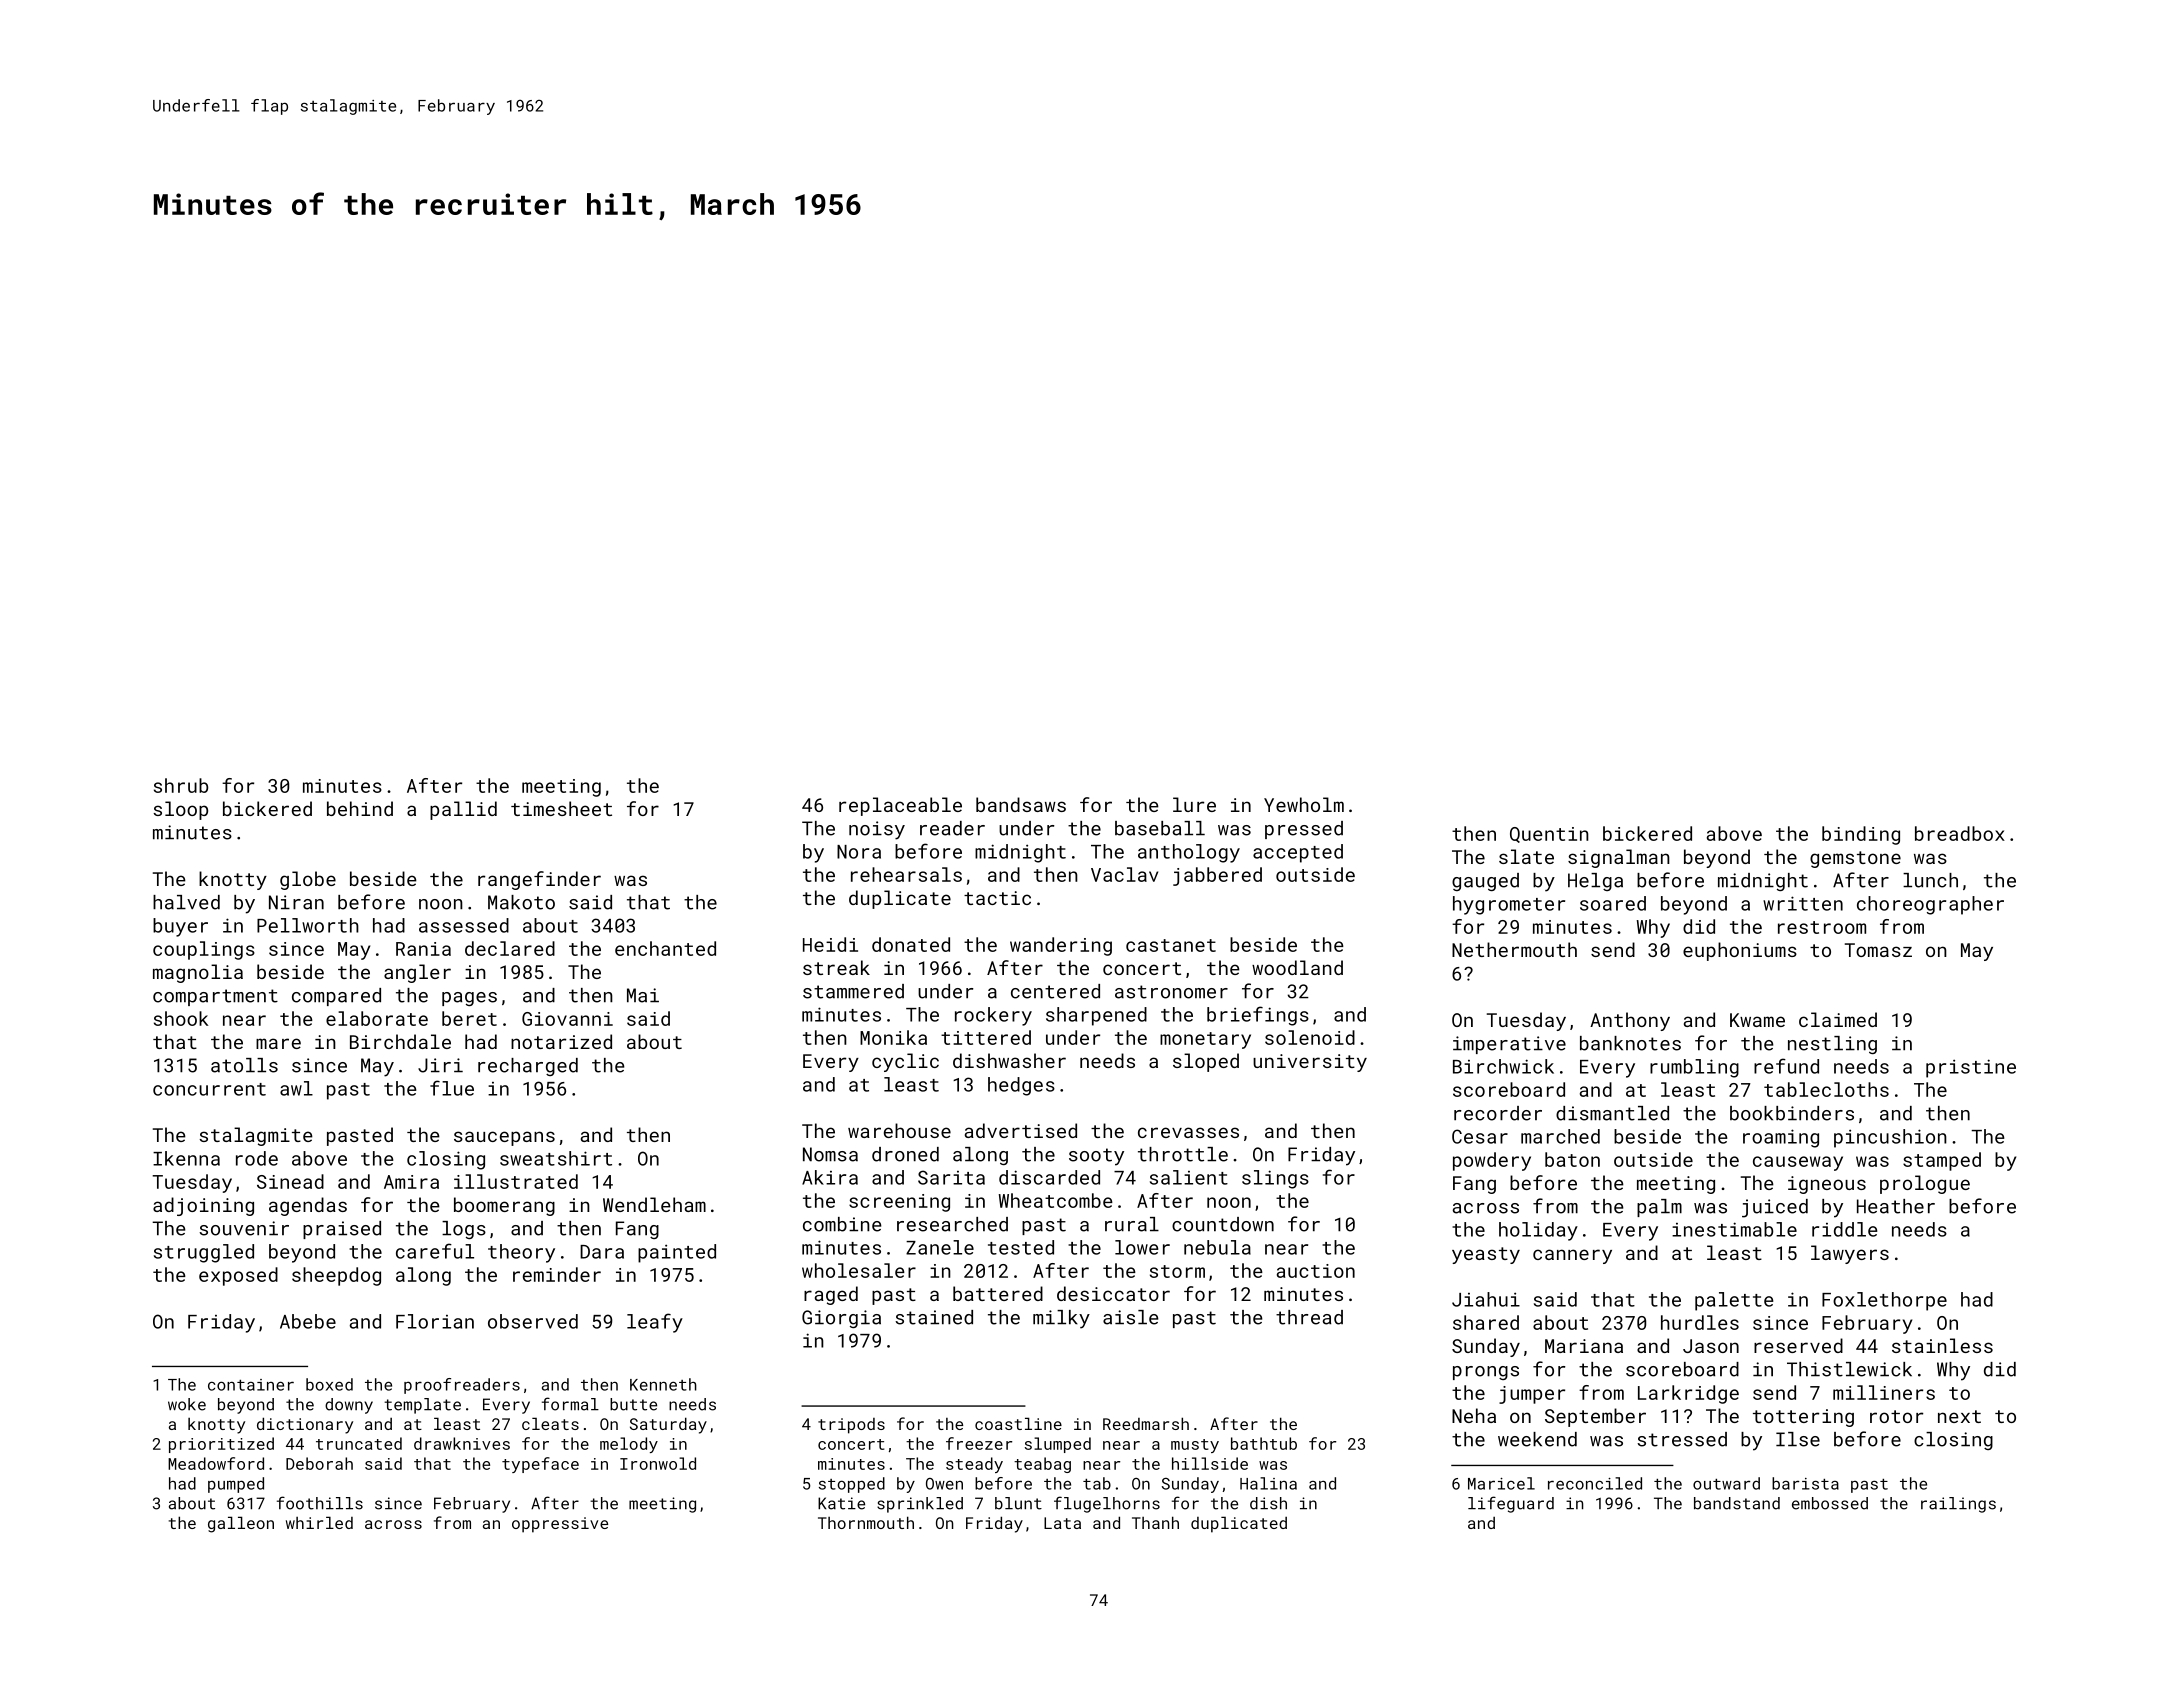 This document has height=1683, width=2178. What do you see at coordinates (905, 1062) in the document?
I see `cyclic` at bounding box center [905, 1062].
